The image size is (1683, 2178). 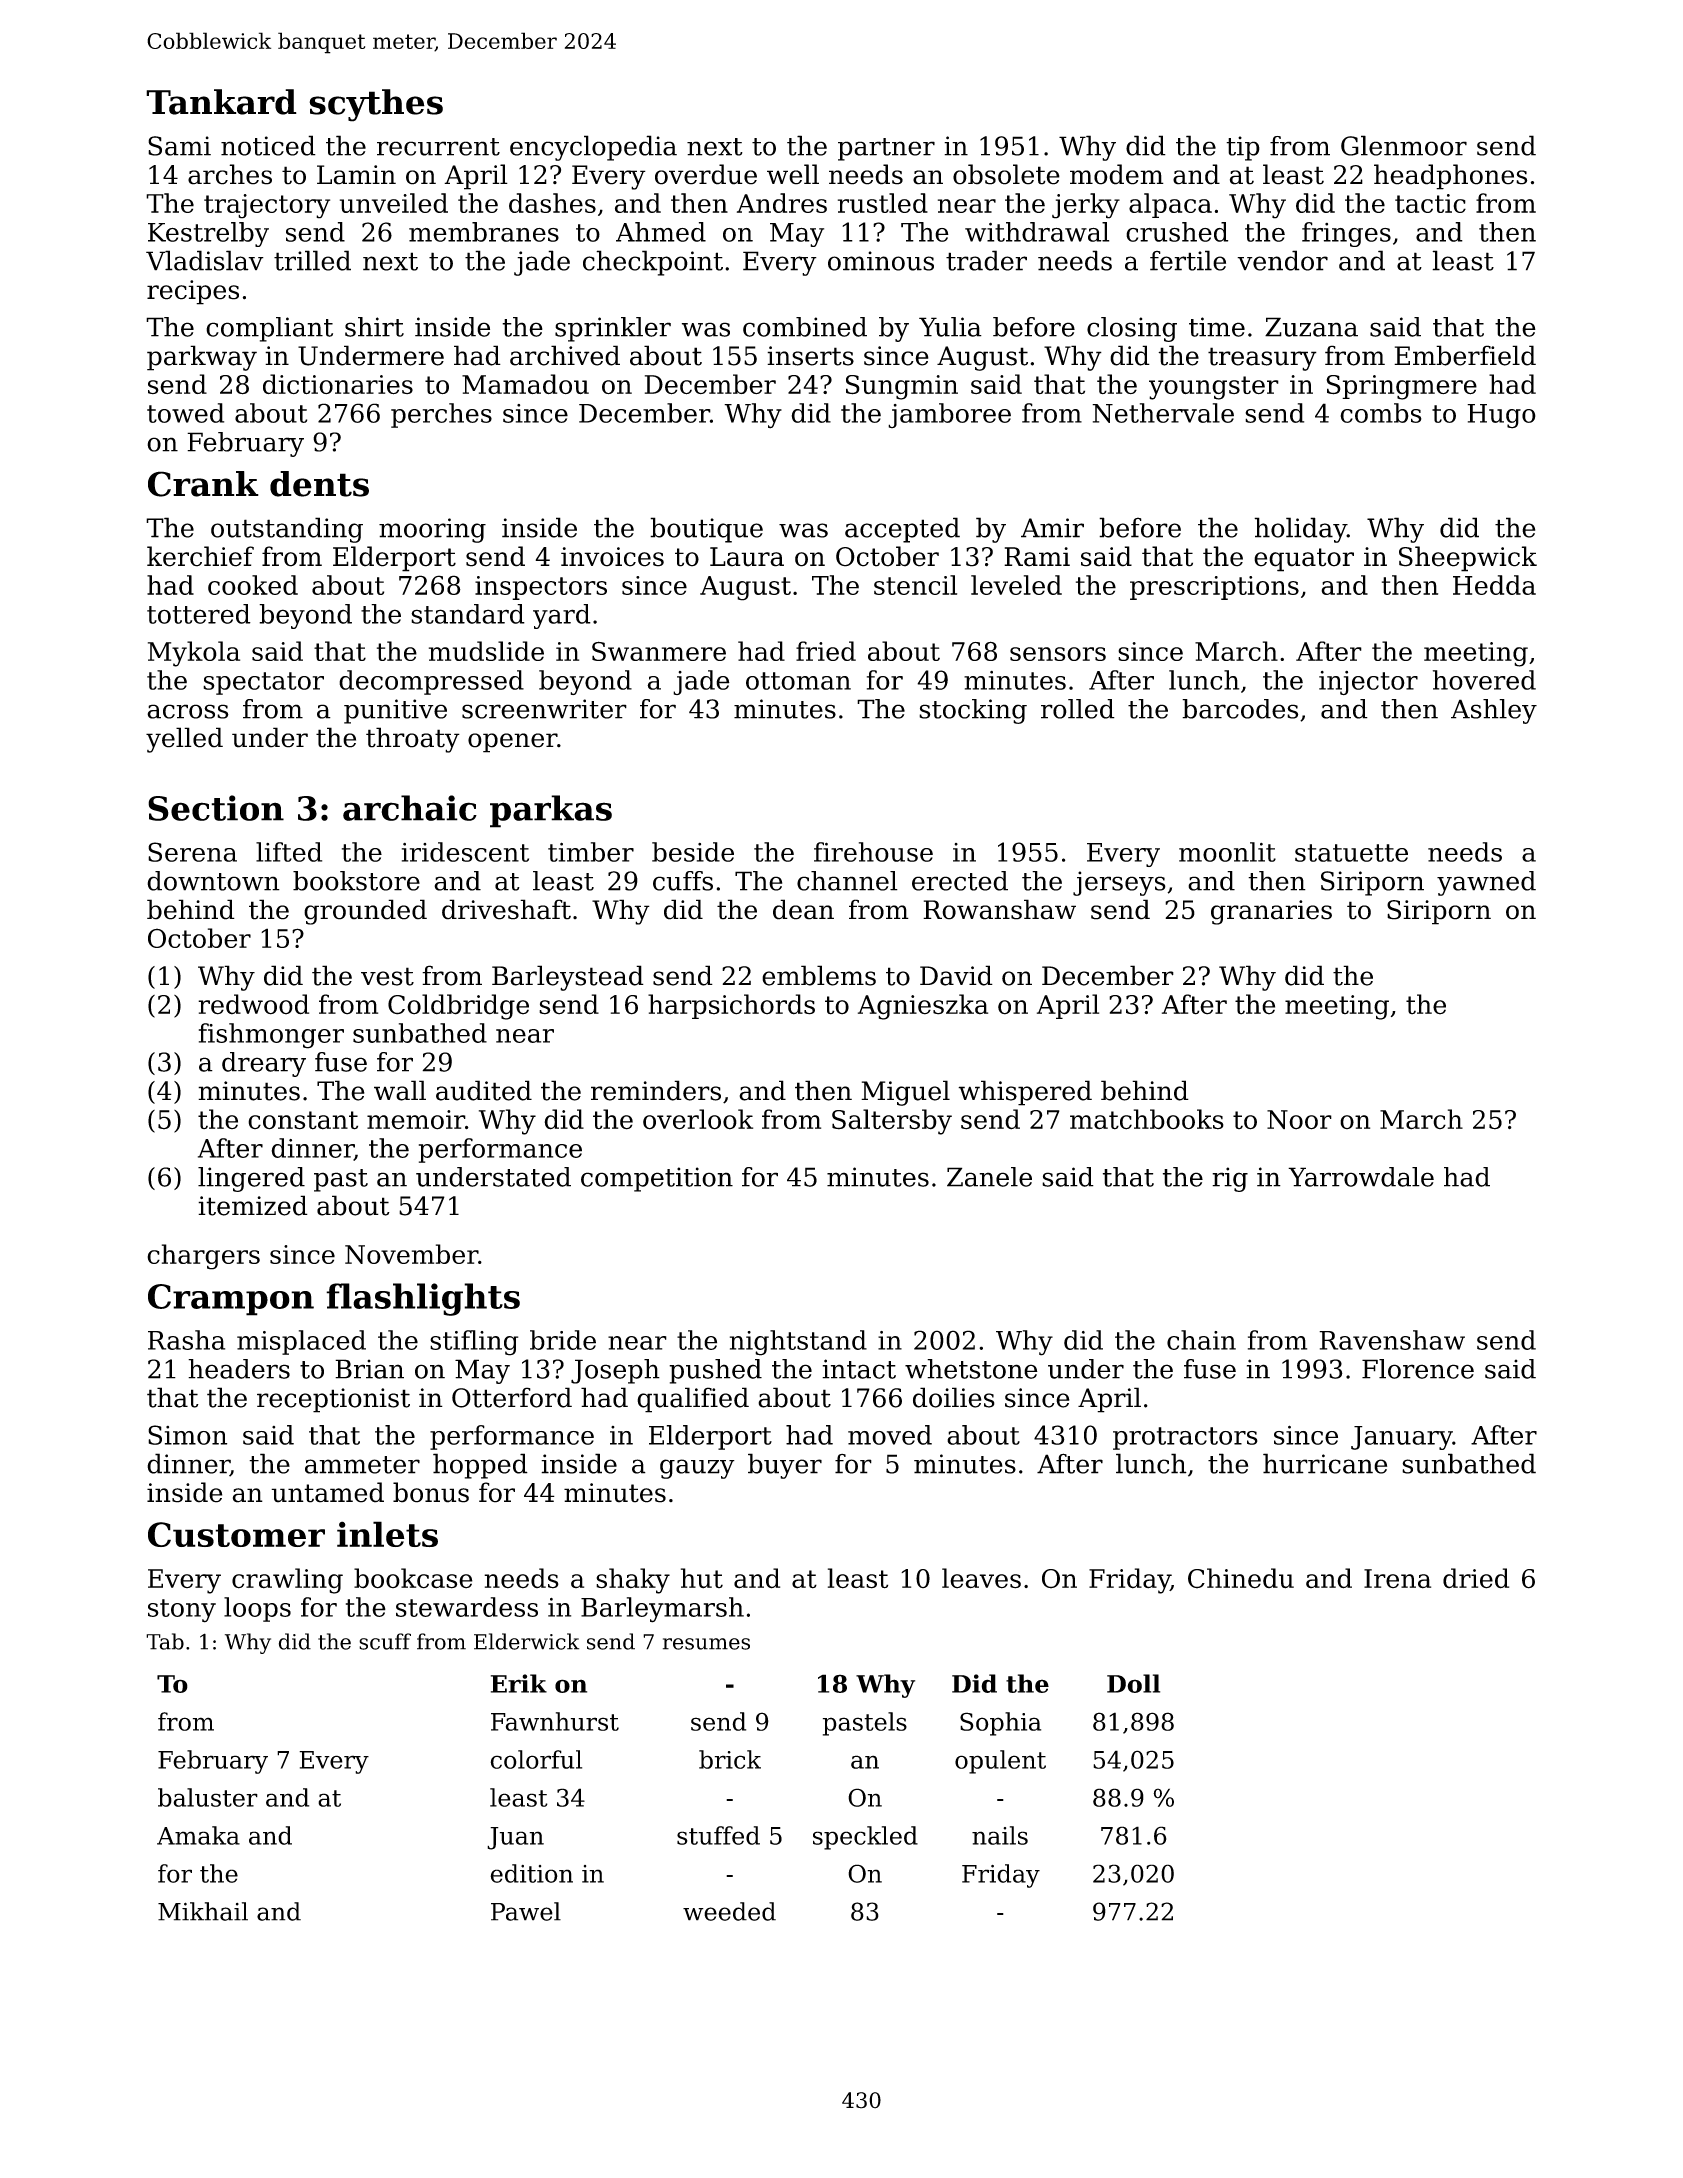 What do you see at coordinates (468, 614) in the screenshot?
I see `standard` at bounding box center [468, 614].
